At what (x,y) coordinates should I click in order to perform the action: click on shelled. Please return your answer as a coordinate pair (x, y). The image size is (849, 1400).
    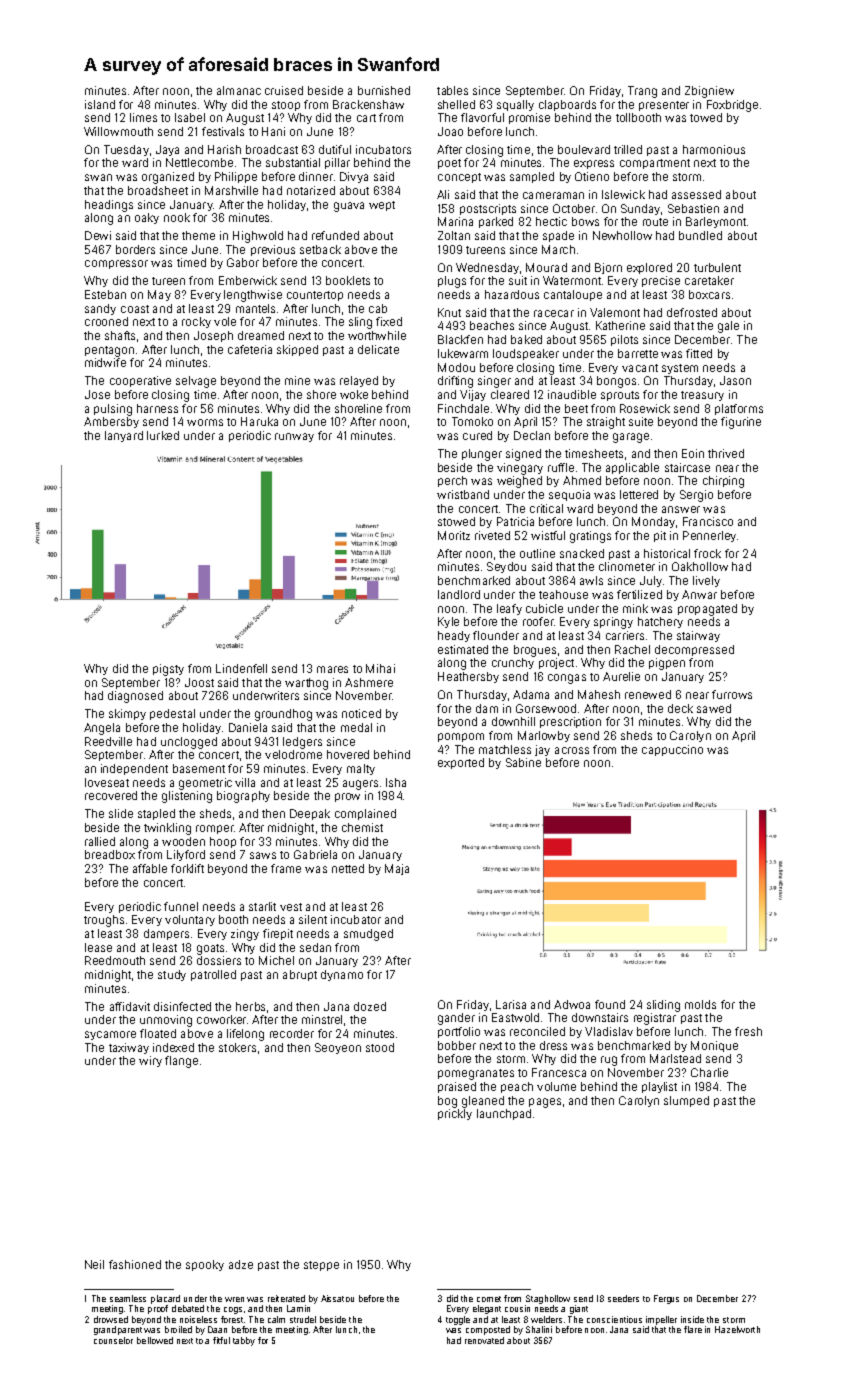
    Looking at the image, I should click on (456, 104).
